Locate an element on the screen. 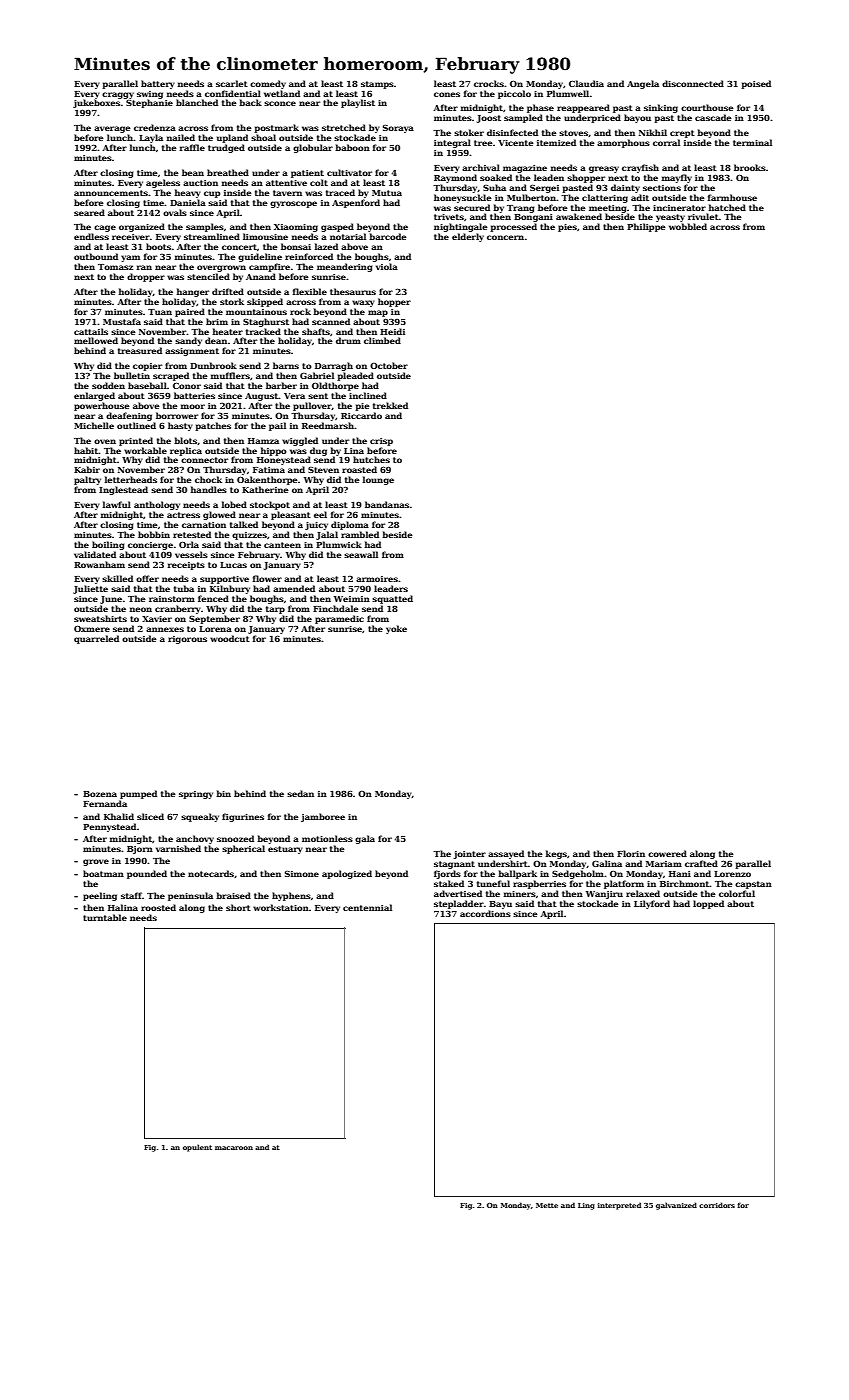  bandanas is located at coordinates (387, 504).
